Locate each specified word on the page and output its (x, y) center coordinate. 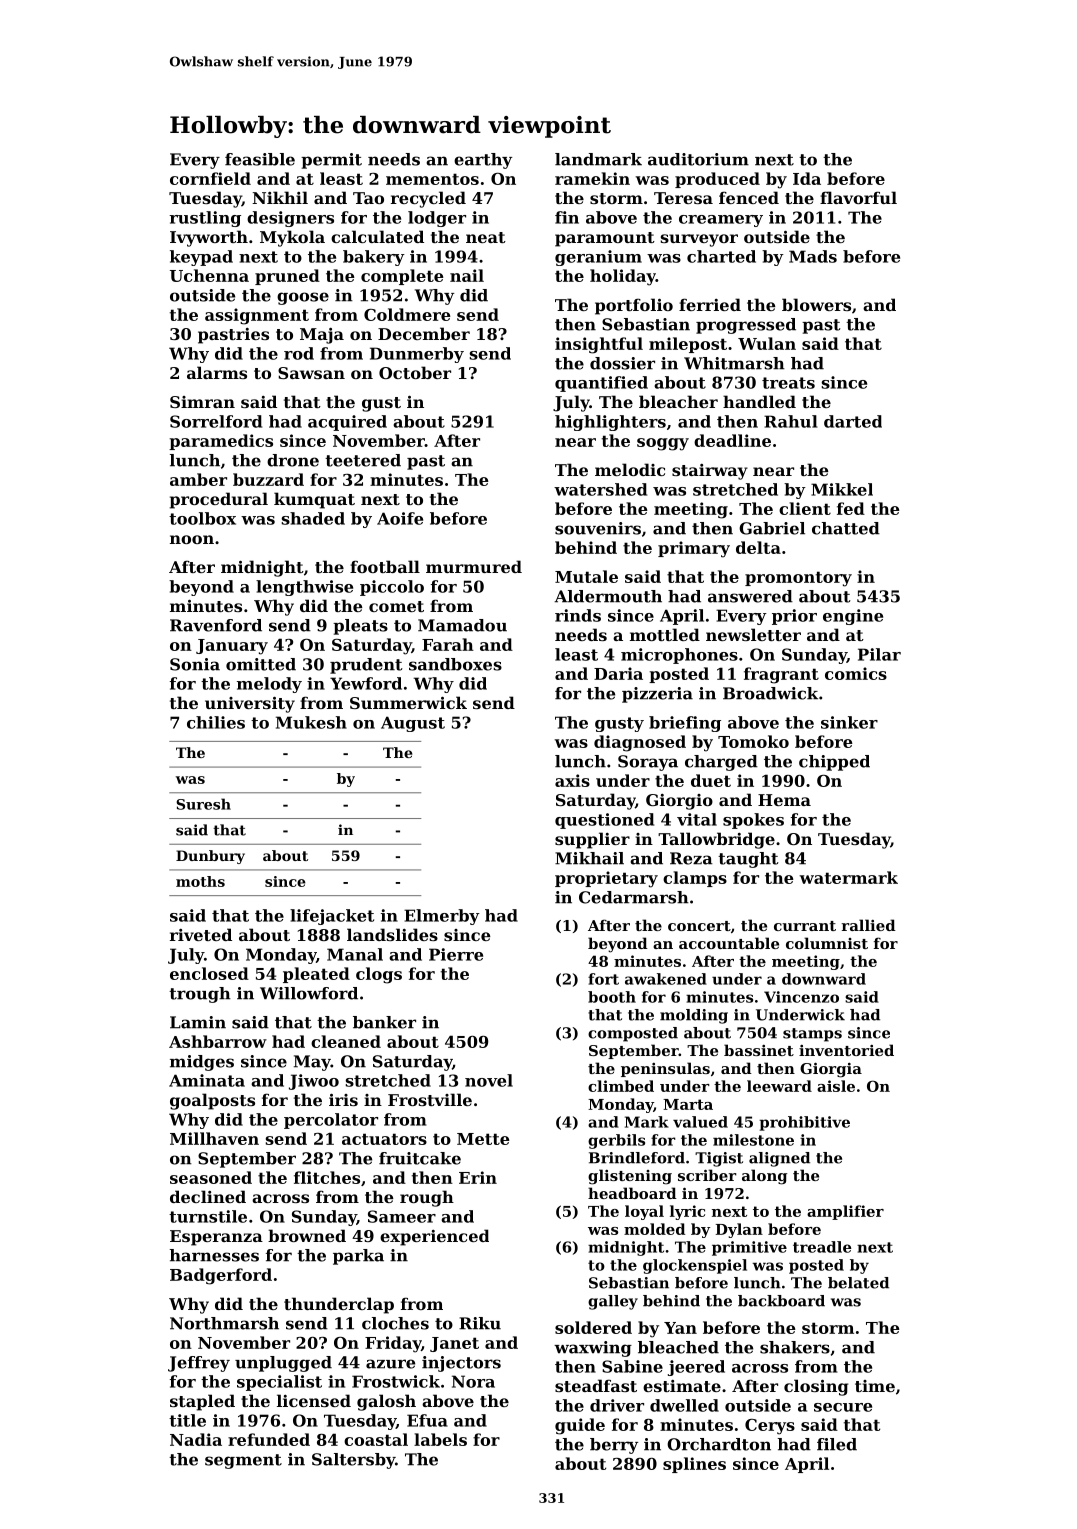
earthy (483, 161)
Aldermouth (608, 596)
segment (243, 1461)
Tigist (719, 1159)
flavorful (858, 197)
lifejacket (332, 917)
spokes (753, 821)
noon (192, 539)
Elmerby (442, 917)
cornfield (210, 178)
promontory (798, 579)
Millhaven (214, 1138)
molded (654, 1229)
